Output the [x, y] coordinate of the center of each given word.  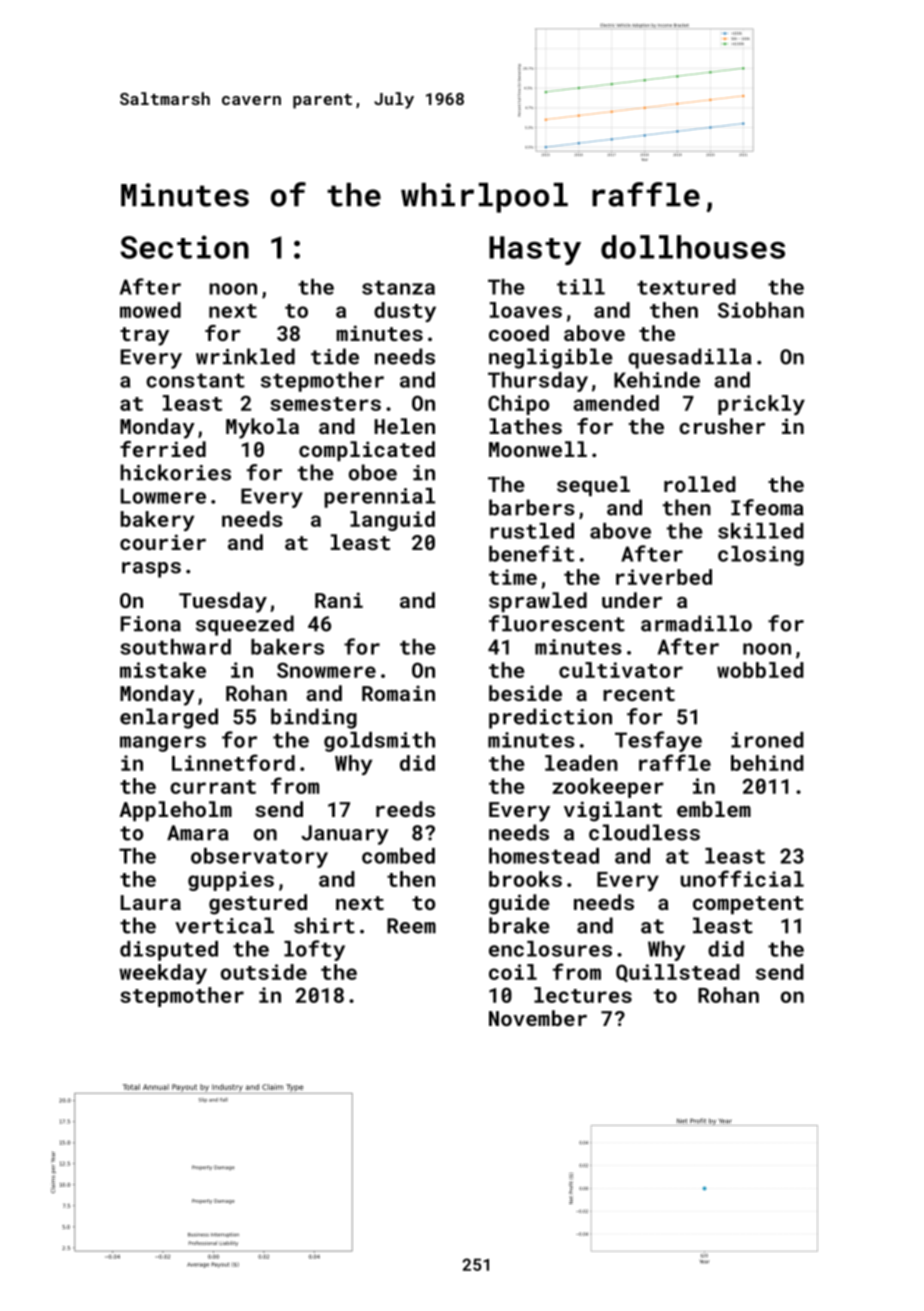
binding [314, 718]
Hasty [535, 250]
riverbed [664, 577]
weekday [163, 974]
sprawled [538, 602]
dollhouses [693, 247]
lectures [583, 995]
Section [184, 247]
